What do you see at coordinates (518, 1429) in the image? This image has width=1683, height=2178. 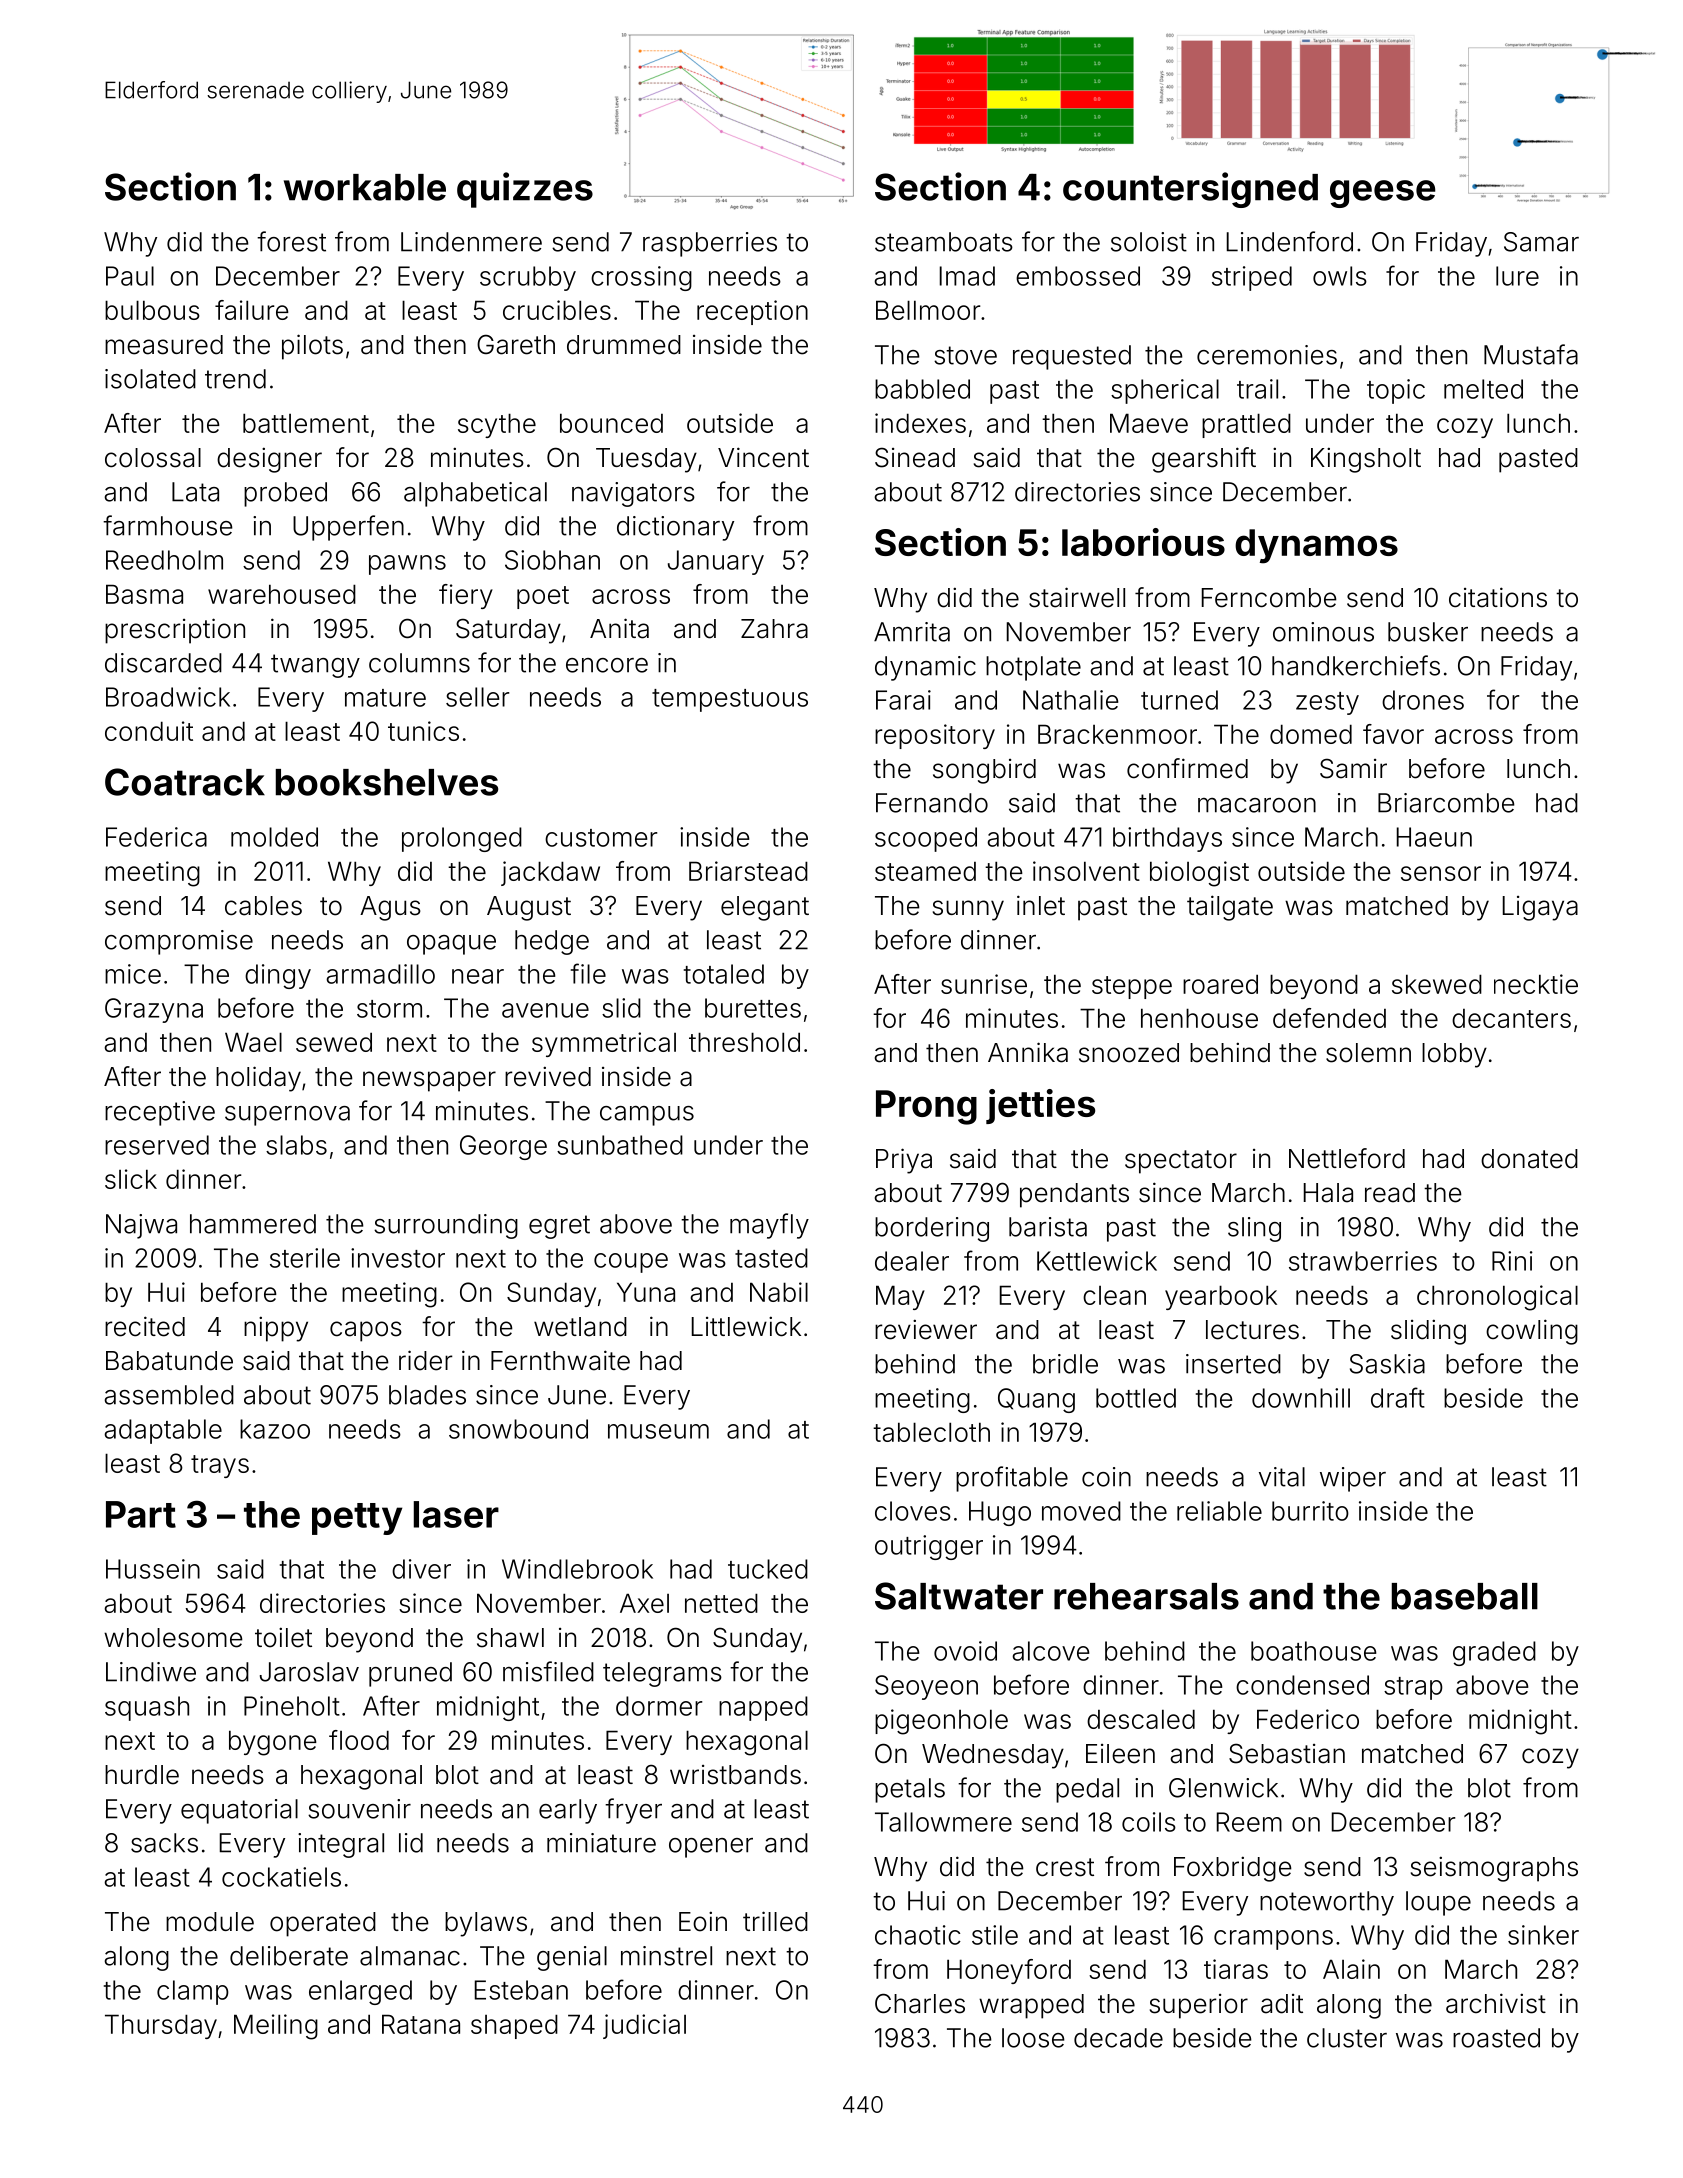 I see `snowbound` at bounding box center [518, 1429].
